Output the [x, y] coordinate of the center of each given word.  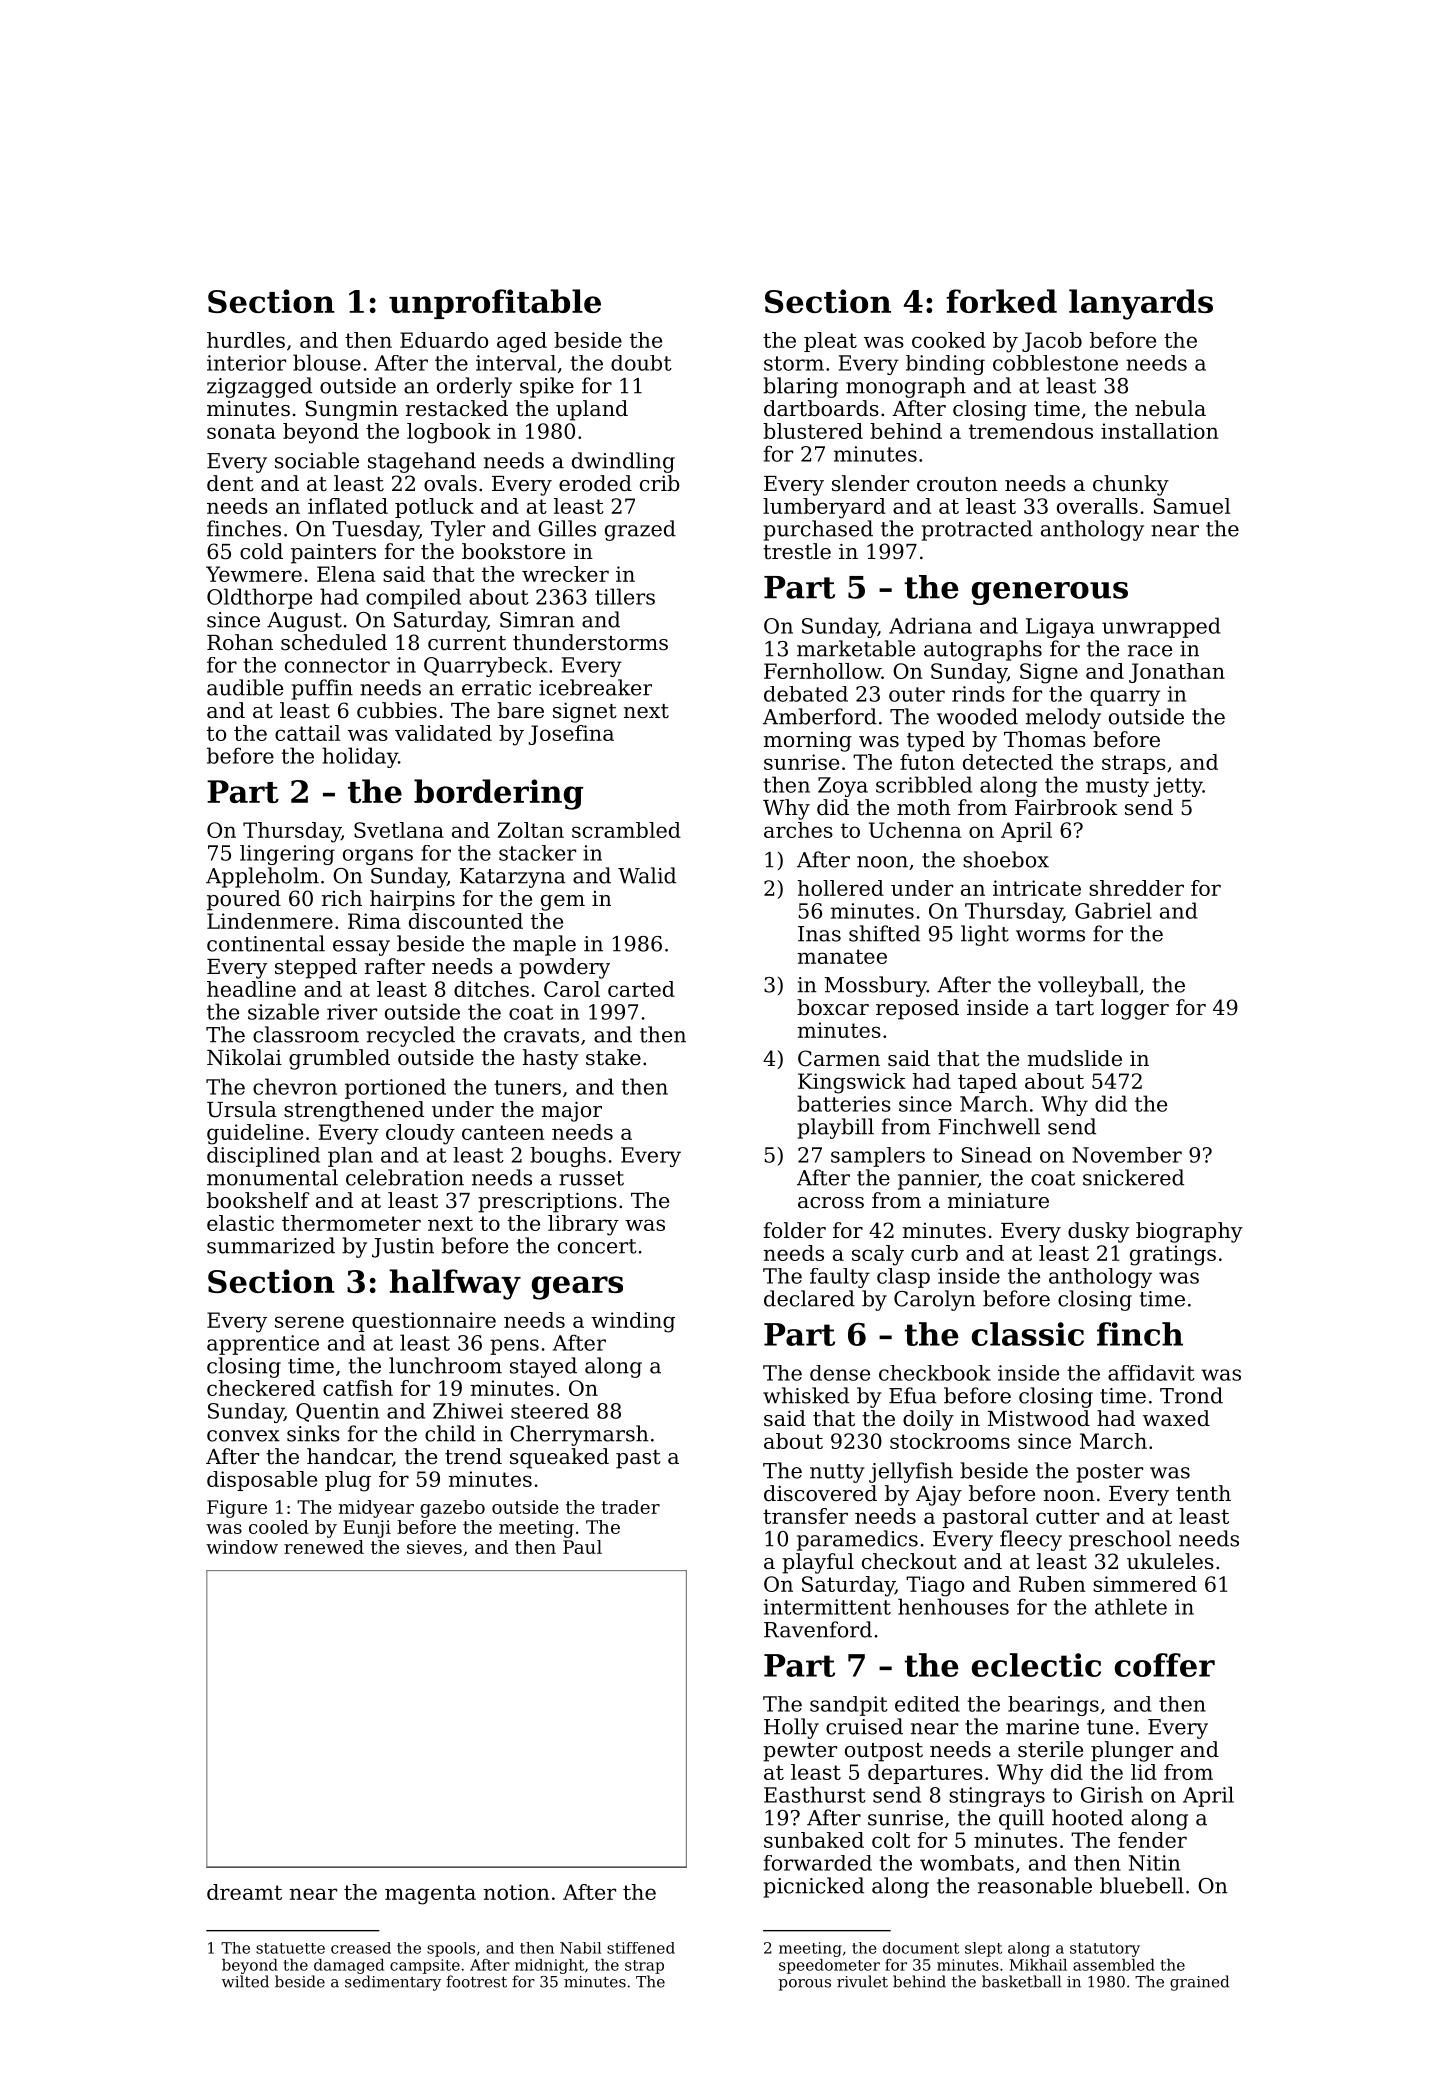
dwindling [623, 462]
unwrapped [1161, 627]
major [572, 1111]
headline [251, 989]
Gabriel [1113, 910]
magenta [430, 1895]
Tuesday [375, 530]
